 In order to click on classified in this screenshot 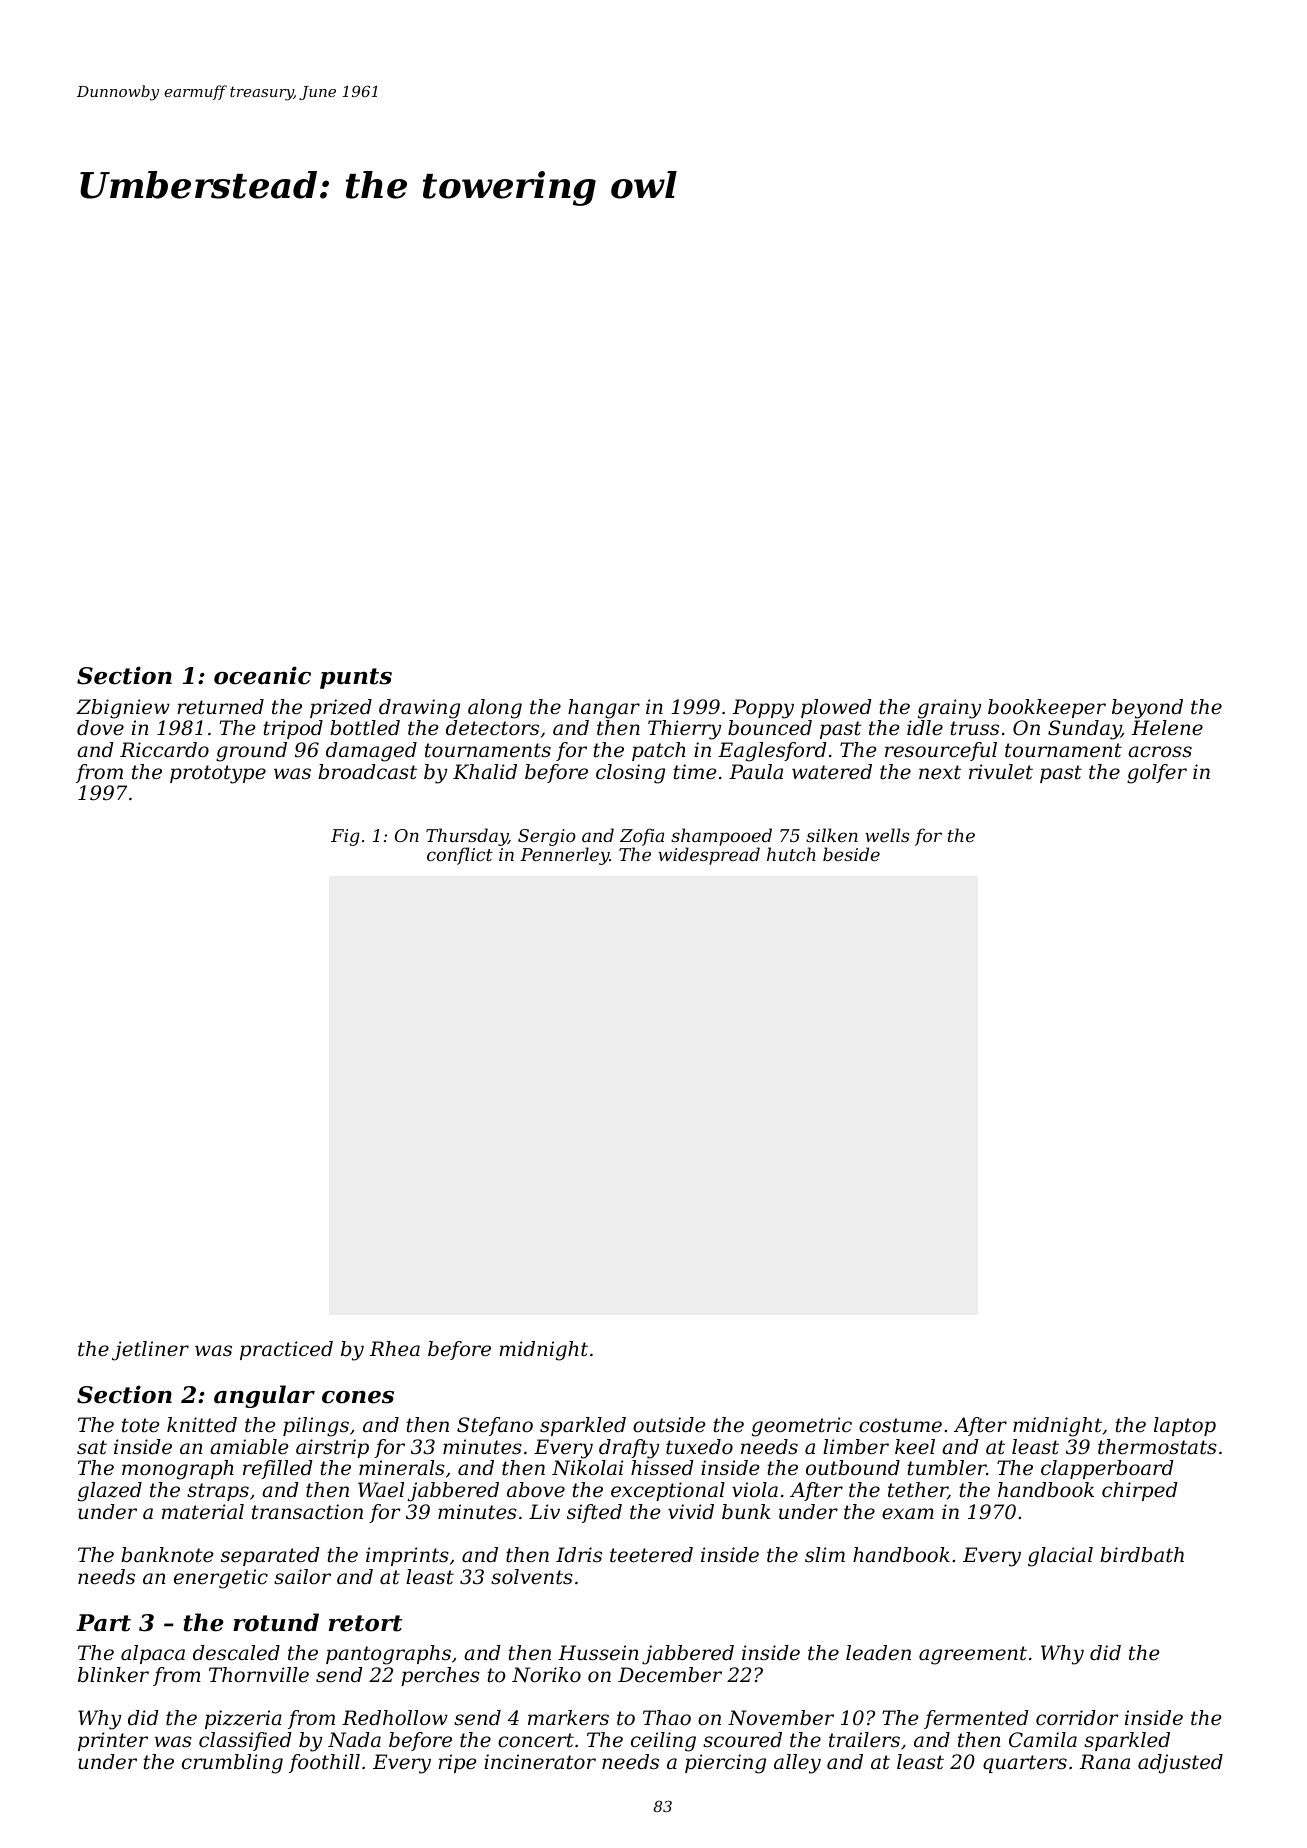, I will do `click(245, 1741)`.
